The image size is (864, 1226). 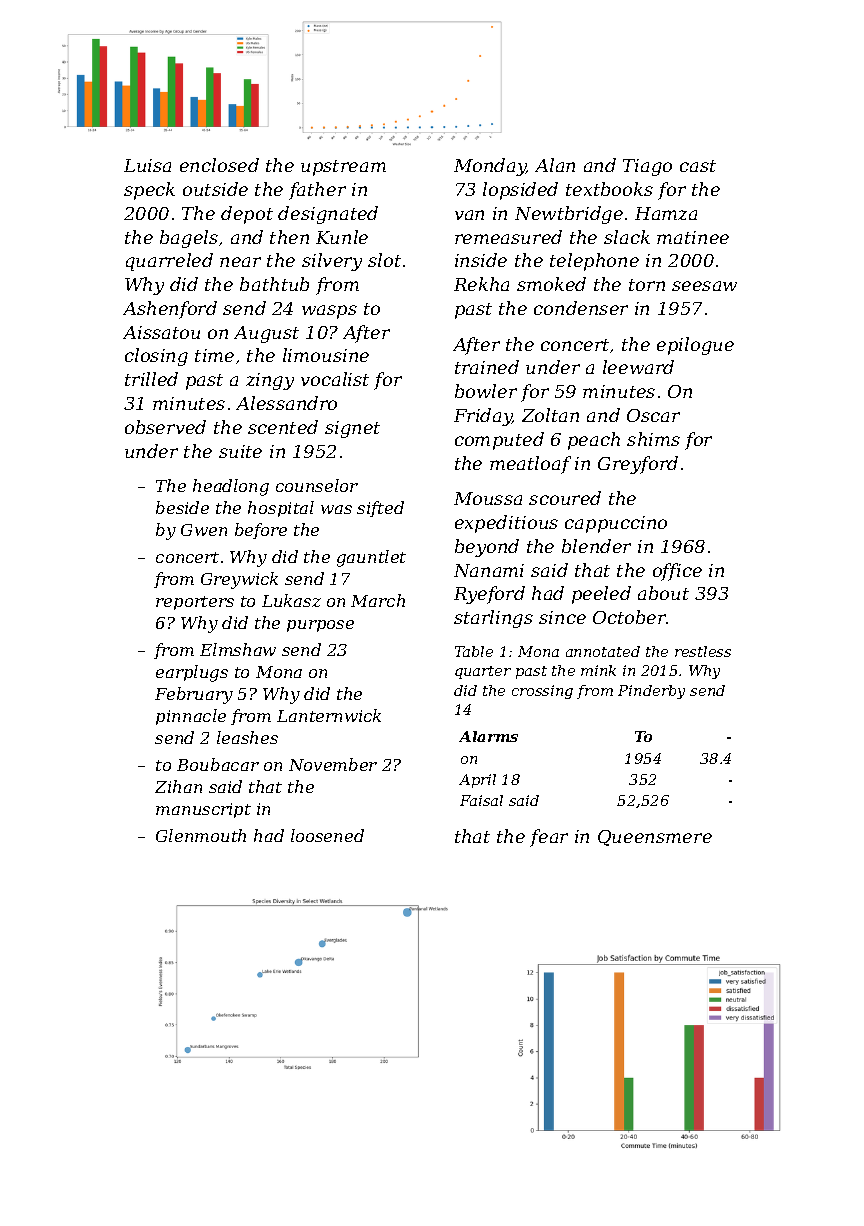 What do you see at coordinates (335, 379) in the image?
I see `vocalist` at bounding box center [335, 379].
